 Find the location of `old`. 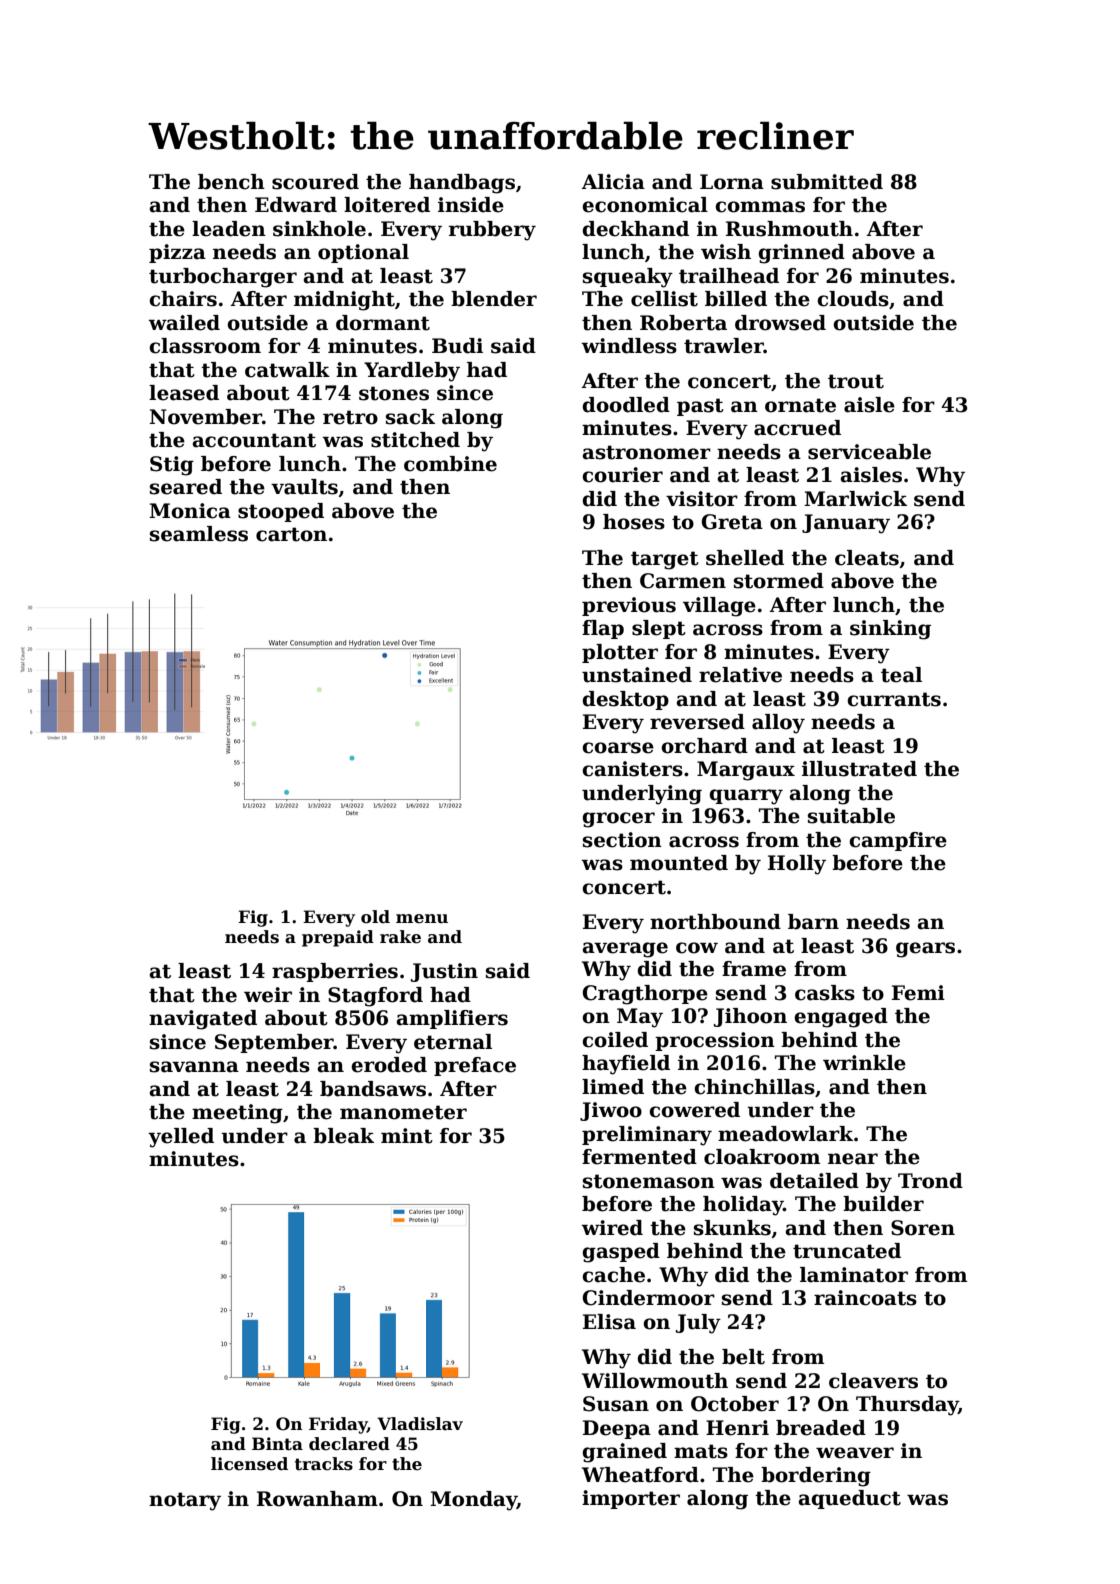

old is located at coordinates (375, 917).
